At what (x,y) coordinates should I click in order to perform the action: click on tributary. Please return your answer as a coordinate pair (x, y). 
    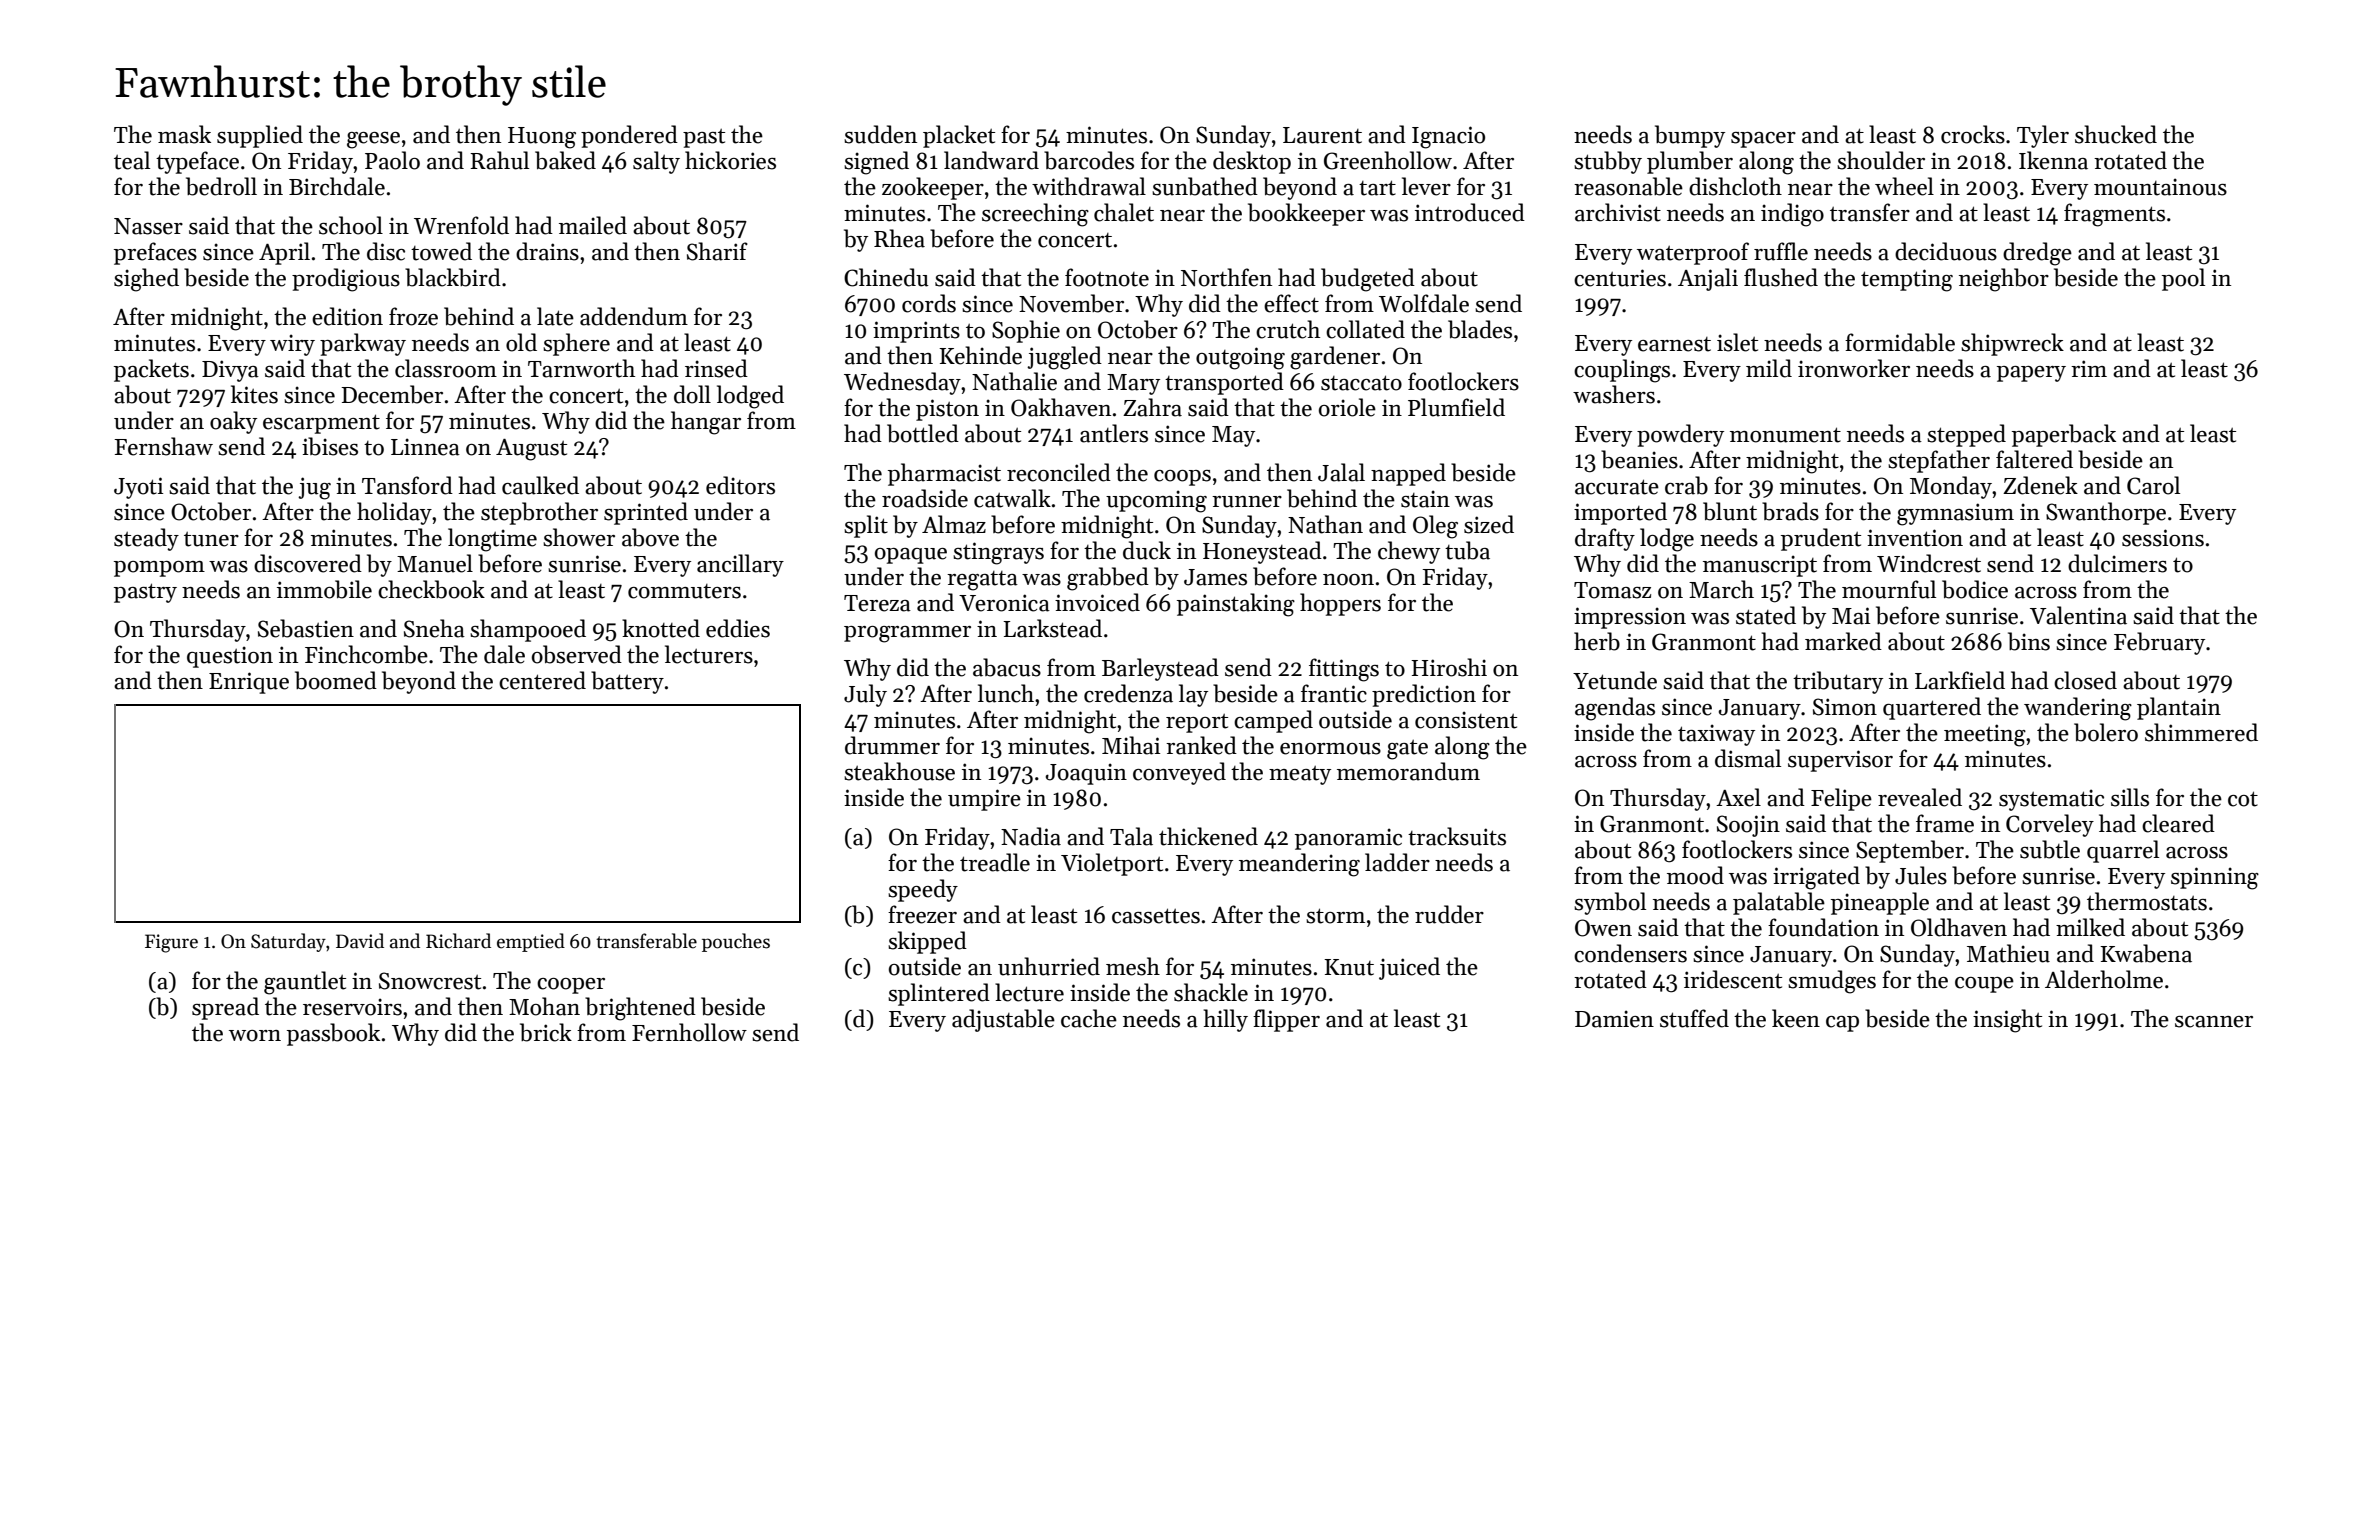
    Looking at the image, I should click on (1838, 682).
